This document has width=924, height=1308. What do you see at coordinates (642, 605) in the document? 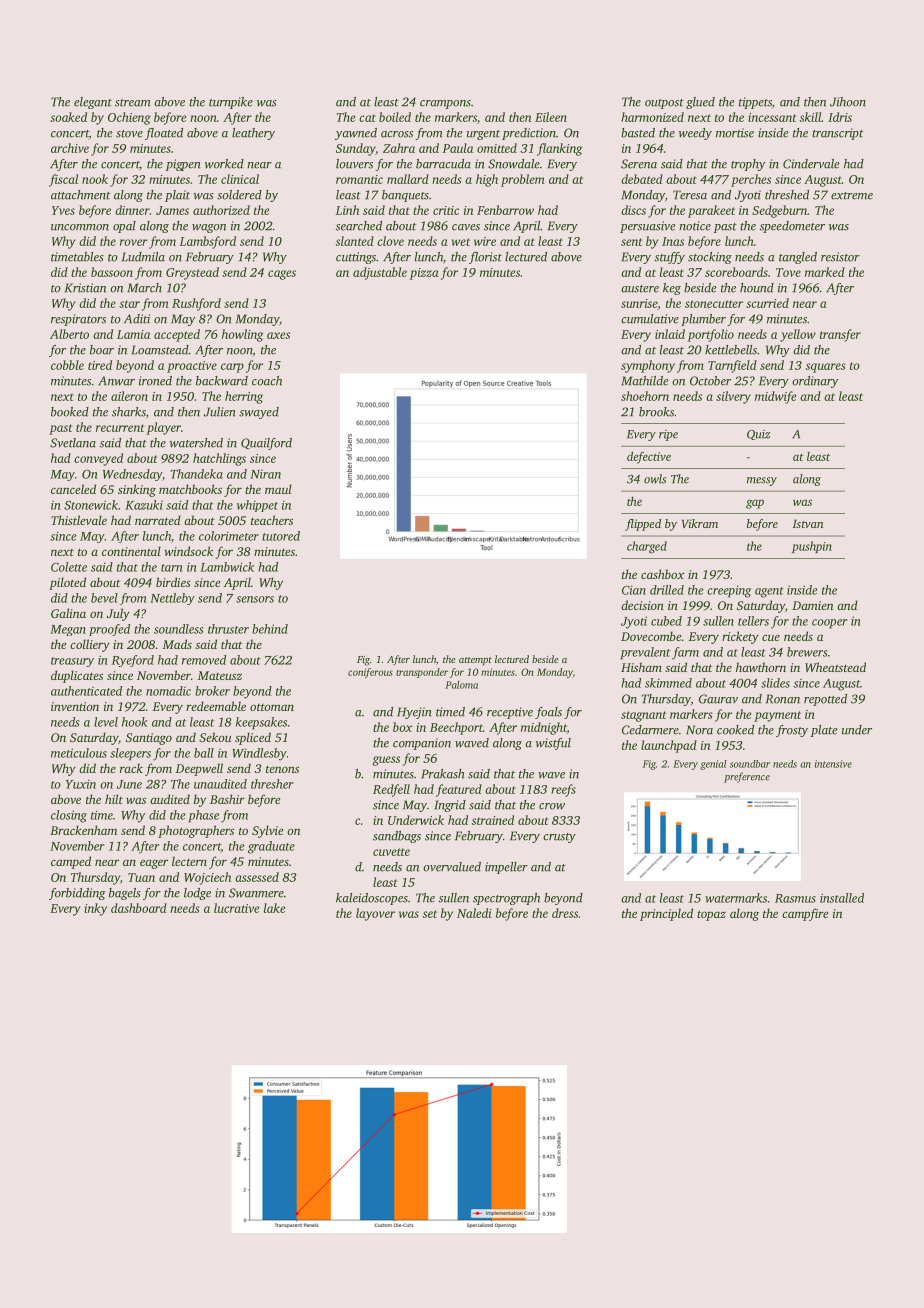
I see `decision` at bounding box center [642, 605].
